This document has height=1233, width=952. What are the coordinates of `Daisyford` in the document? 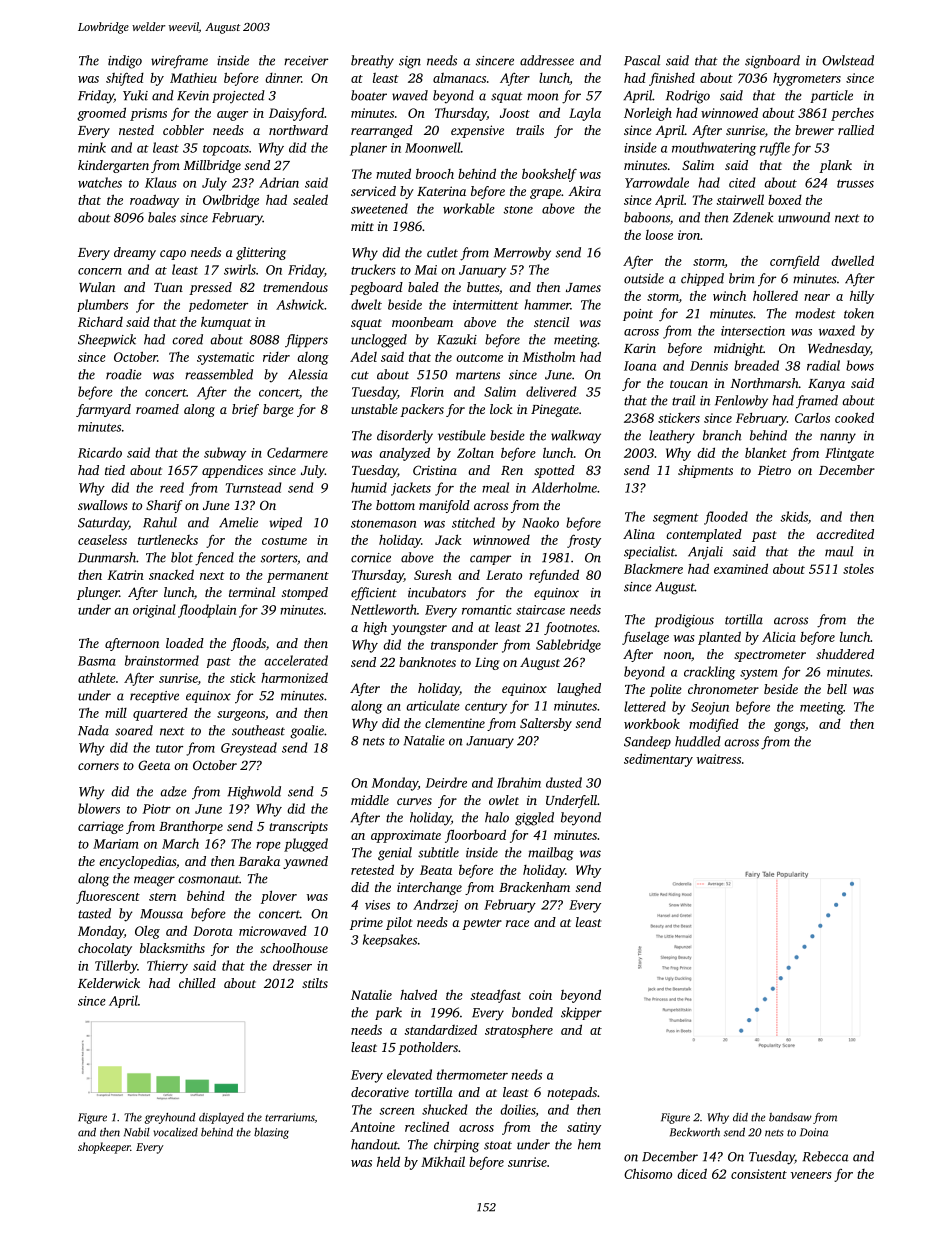 It's located at (296, 114).
